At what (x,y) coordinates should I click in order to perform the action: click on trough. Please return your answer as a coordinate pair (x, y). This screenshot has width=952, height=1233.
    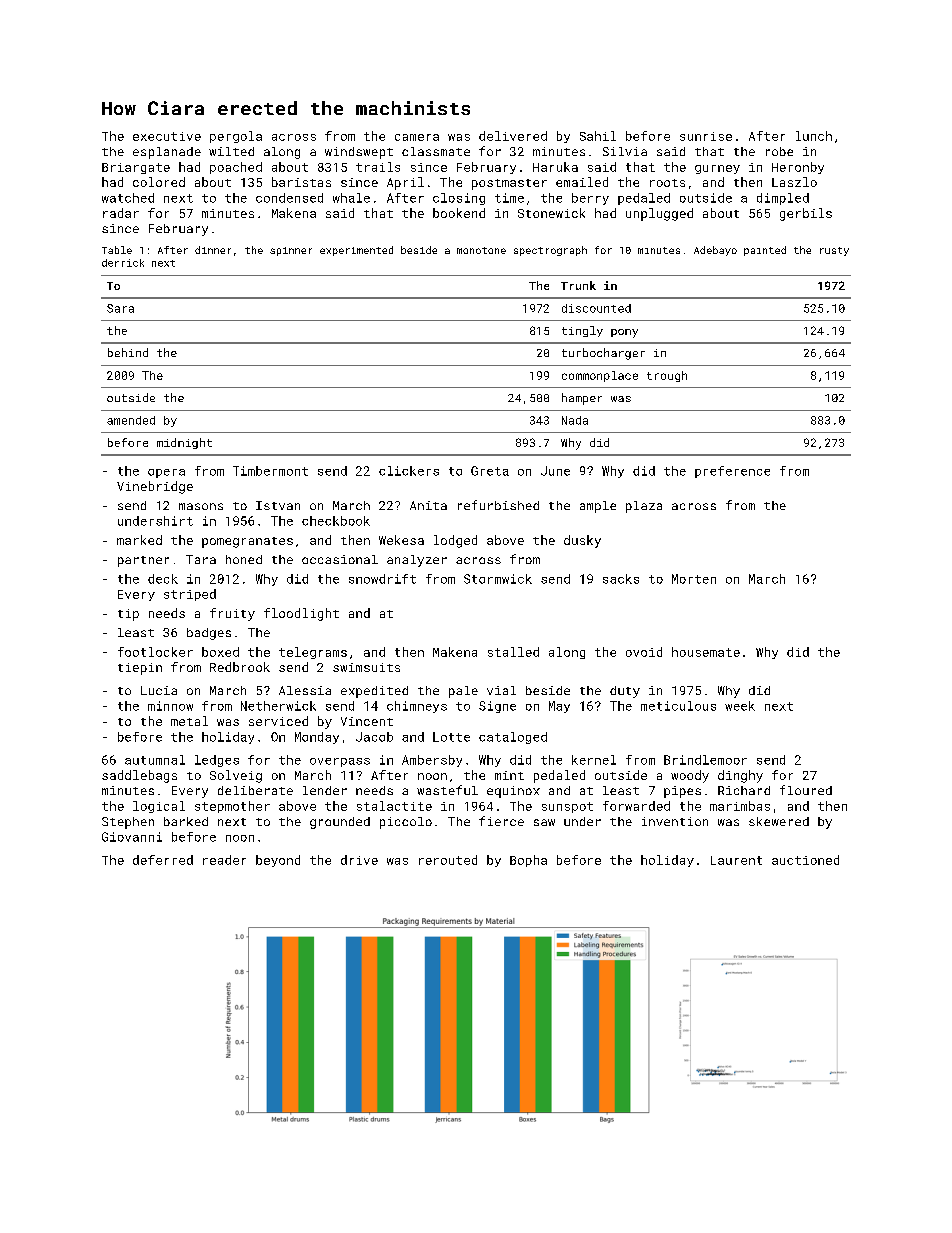
    Looking at the image, I should click on (667, 376).
